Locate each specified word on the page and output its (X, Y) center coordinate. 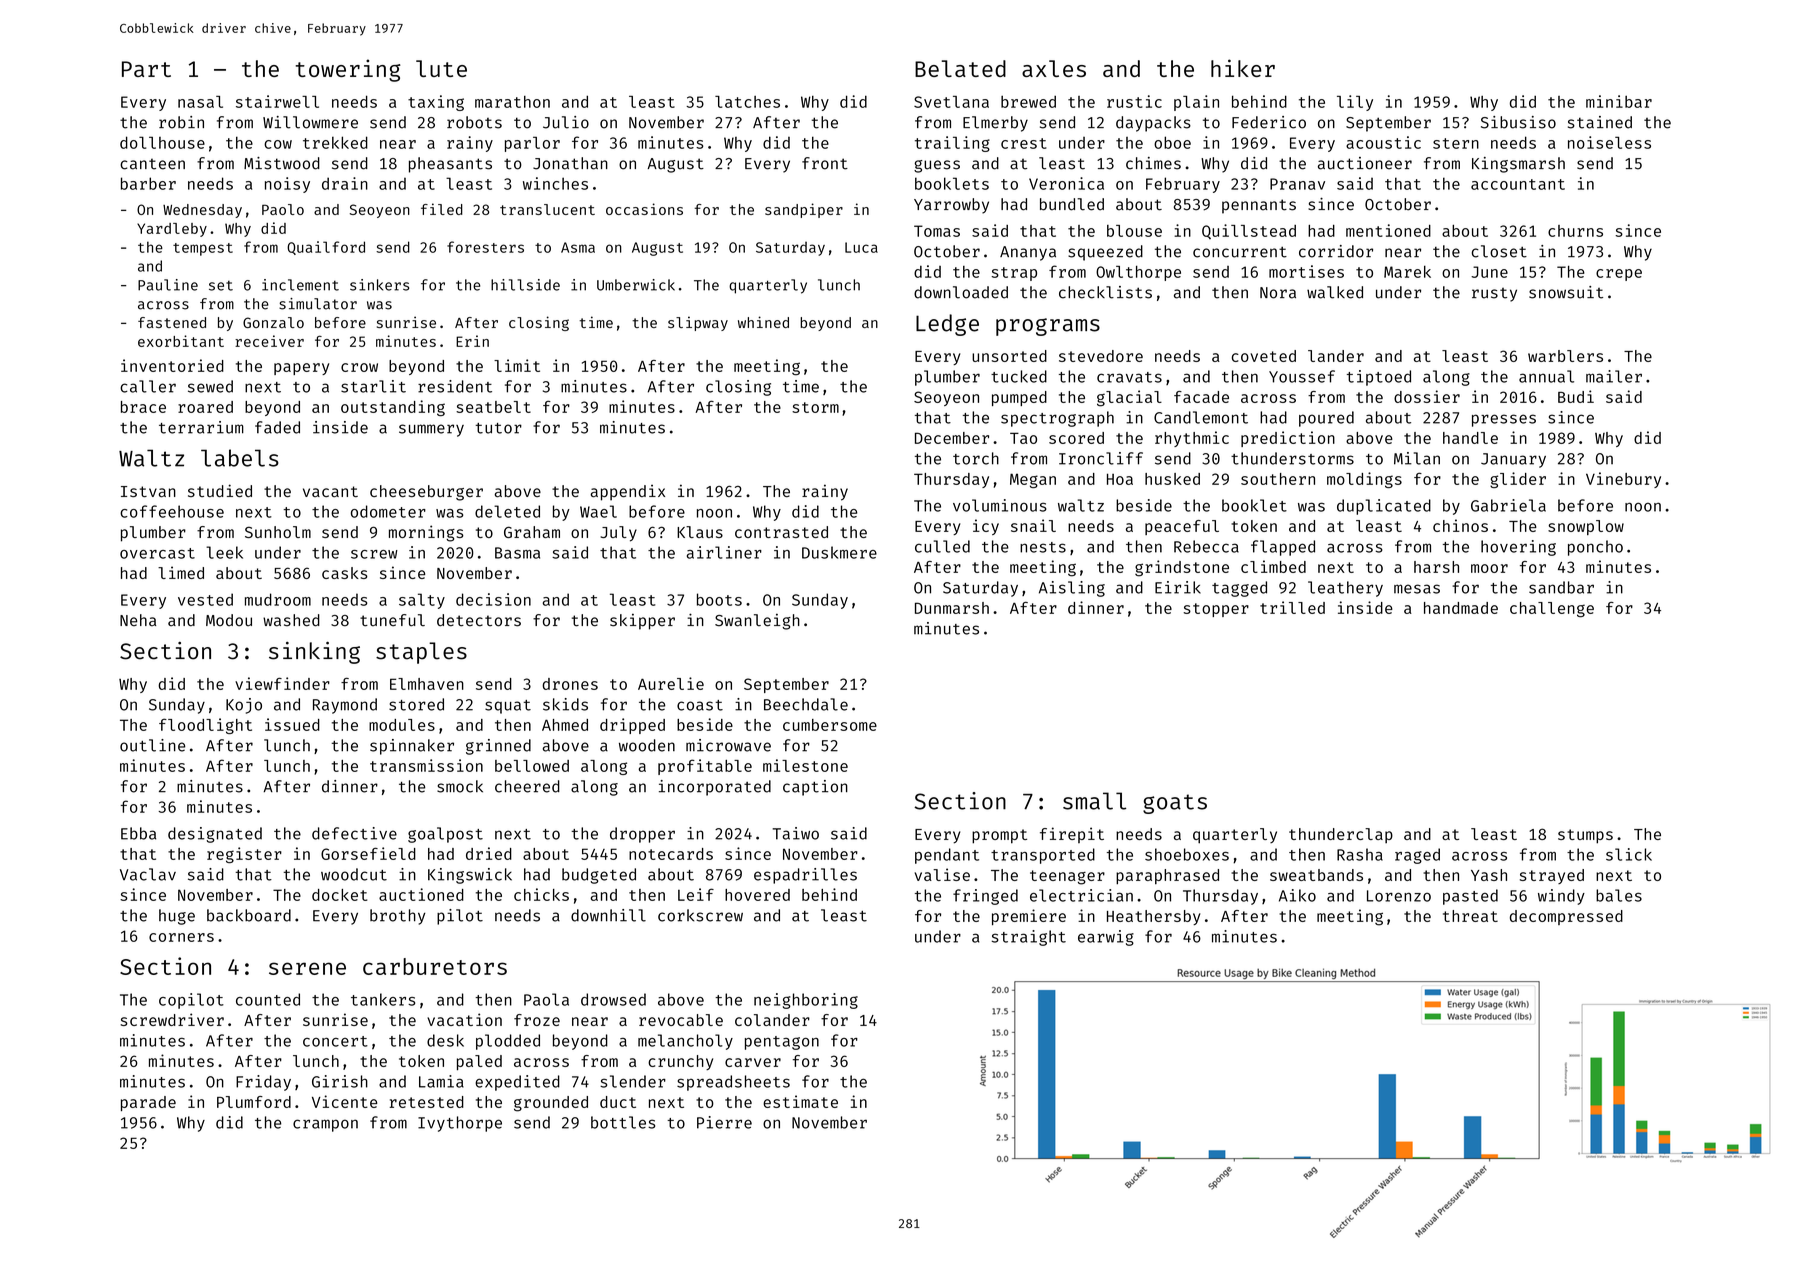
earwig (1106, 938)
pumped (1019, 398)
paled (479, 1062)
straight (1029, 938)
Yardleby (172, 230)
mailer (1614, 376)
